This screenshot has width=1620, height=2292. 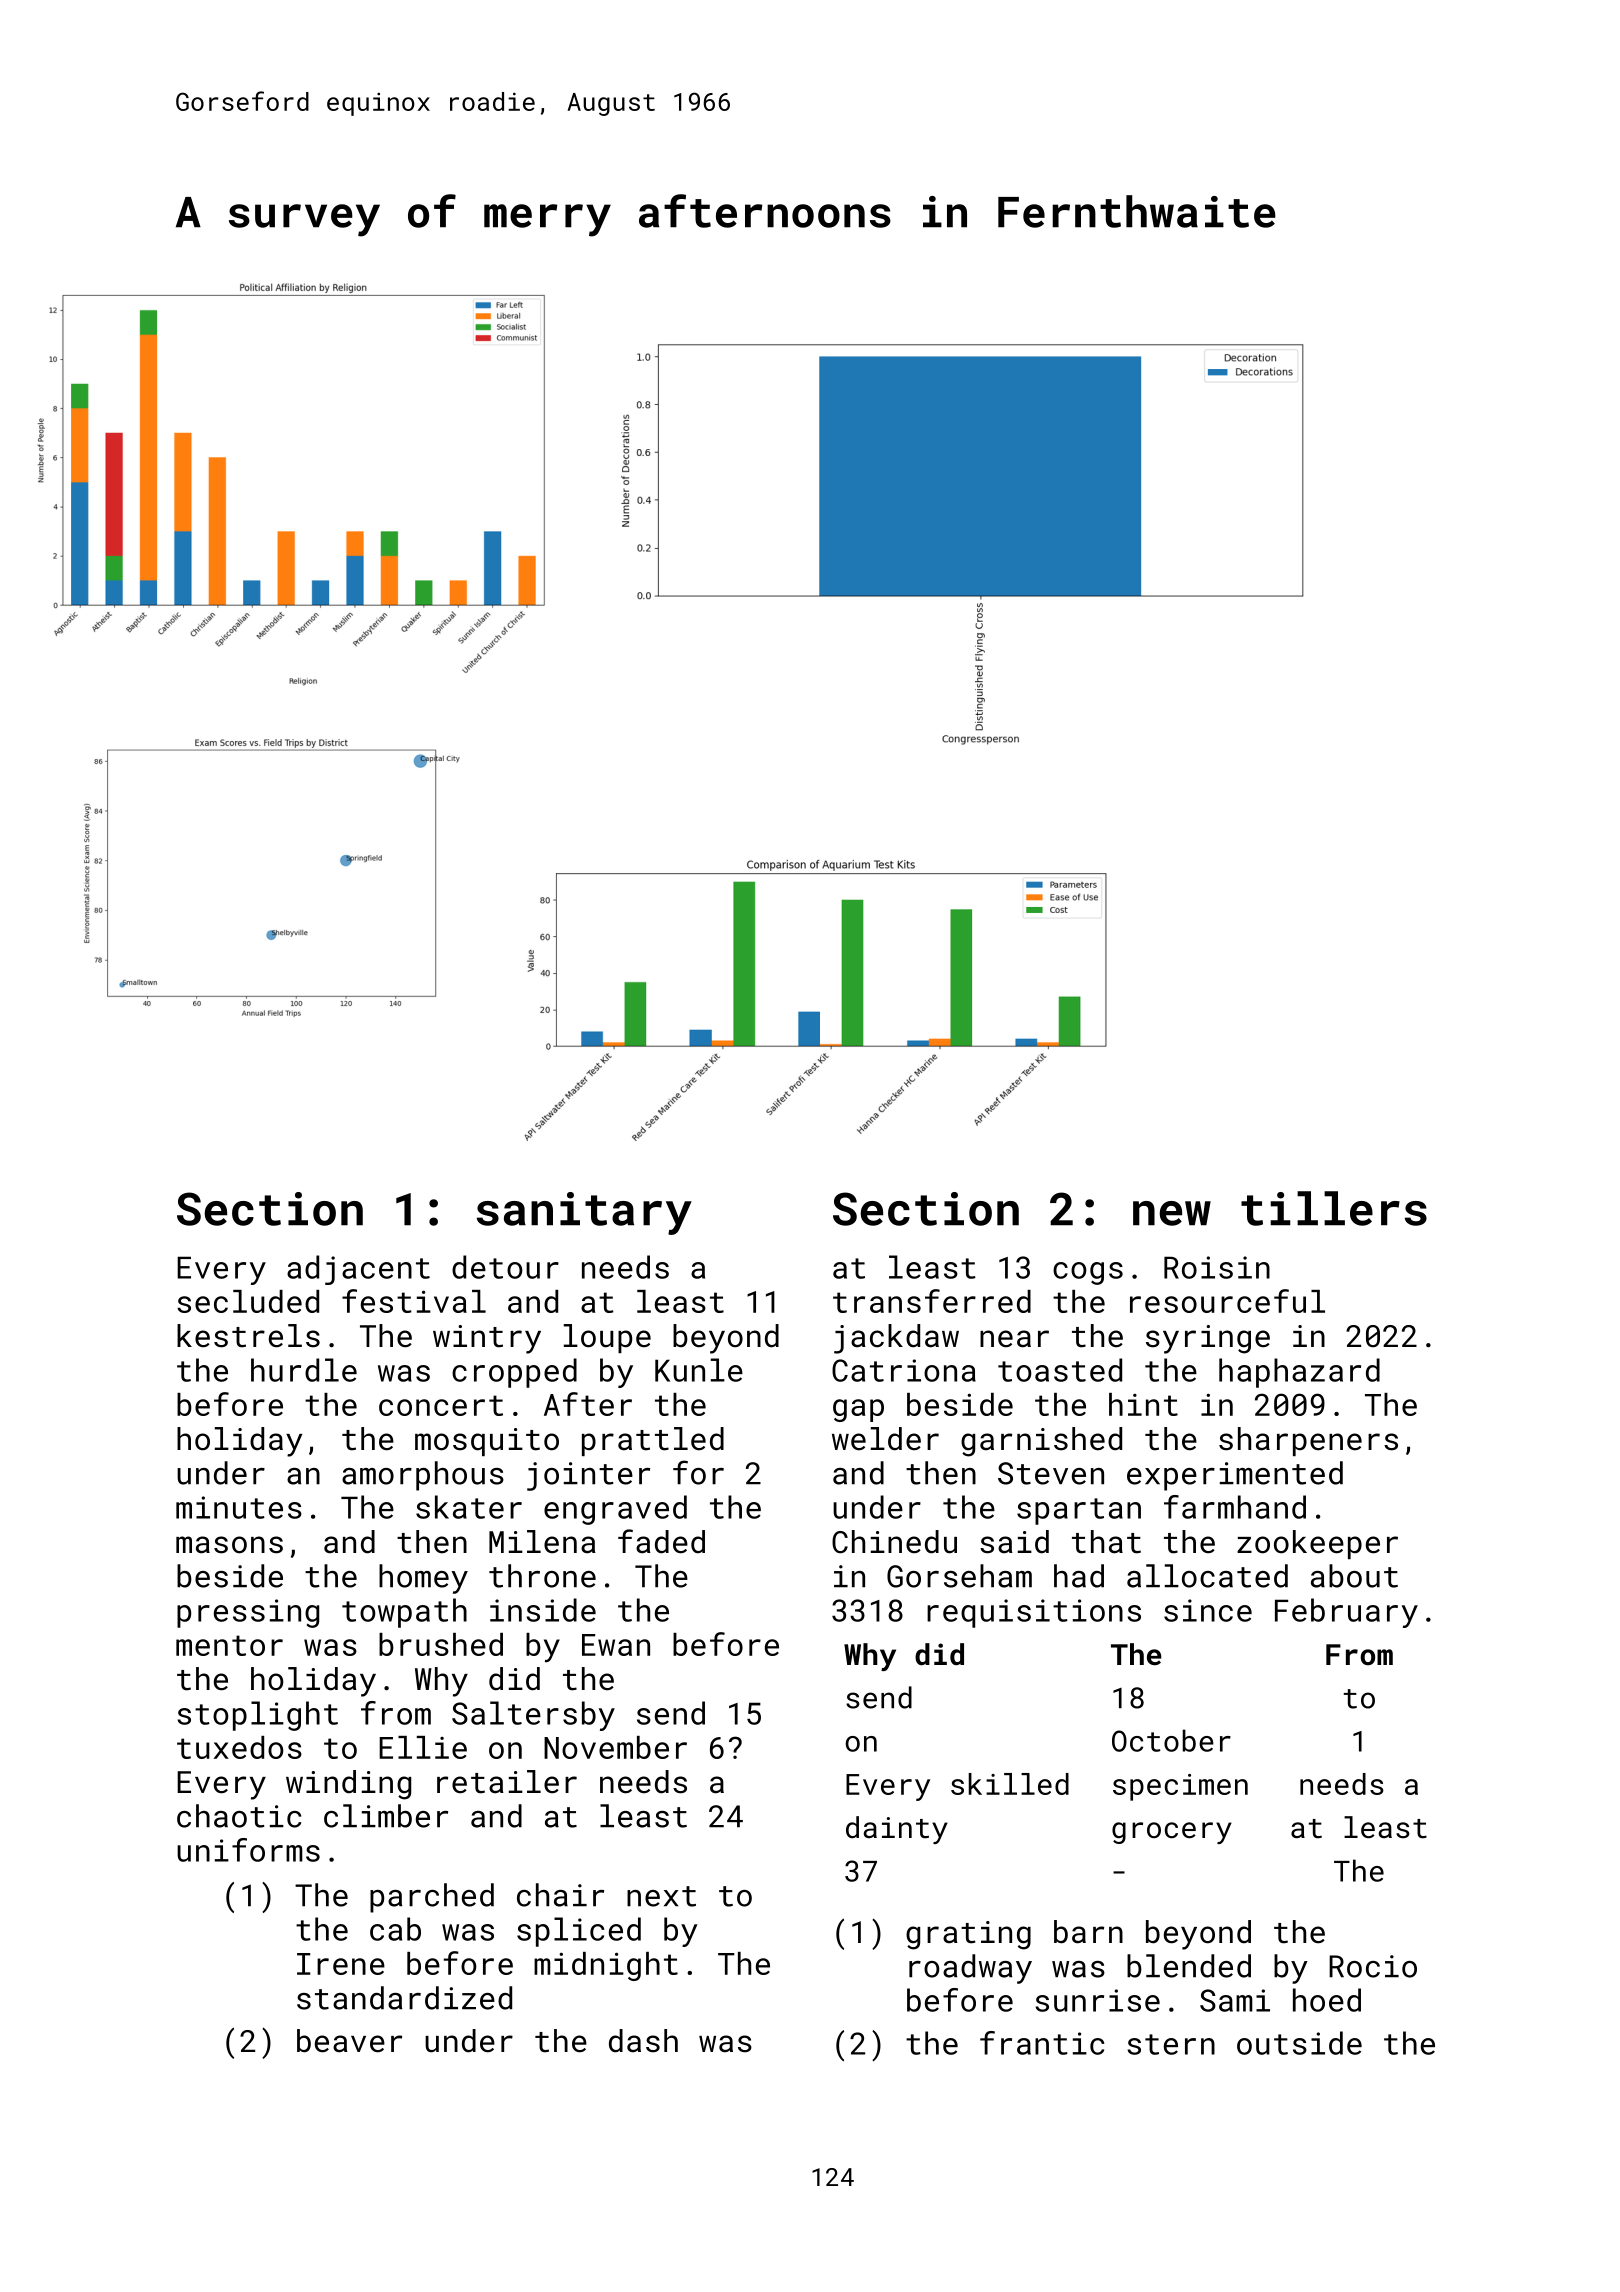 I want to click on tillers, so click(x=1334, y=1208).
